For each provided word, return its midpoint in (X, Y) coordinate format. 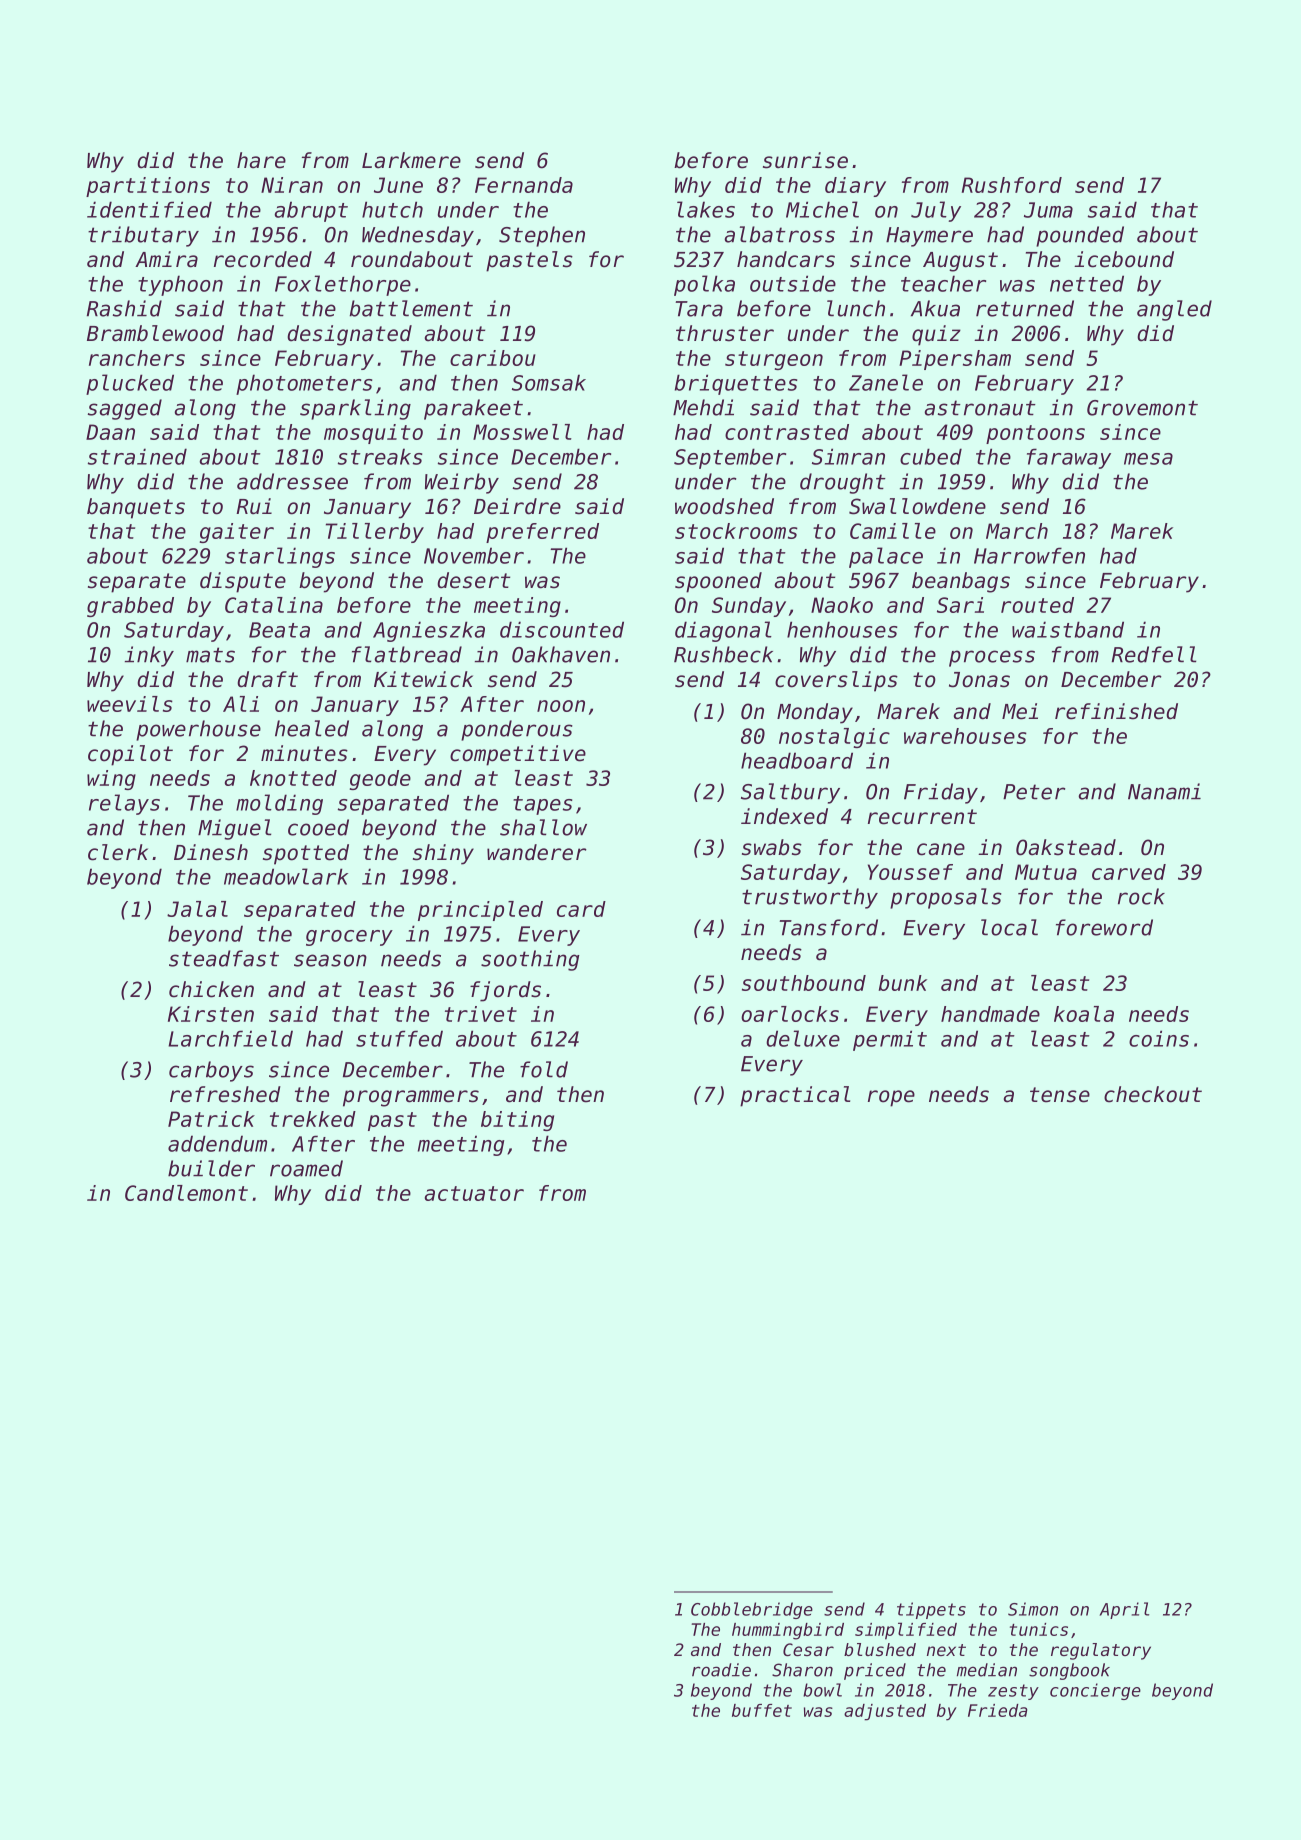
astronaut (980, 408)
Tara (699, 309)
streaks (380, 456)
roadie (721, 1670)
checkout (1153, 1094)
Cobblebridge (752, 1610)
